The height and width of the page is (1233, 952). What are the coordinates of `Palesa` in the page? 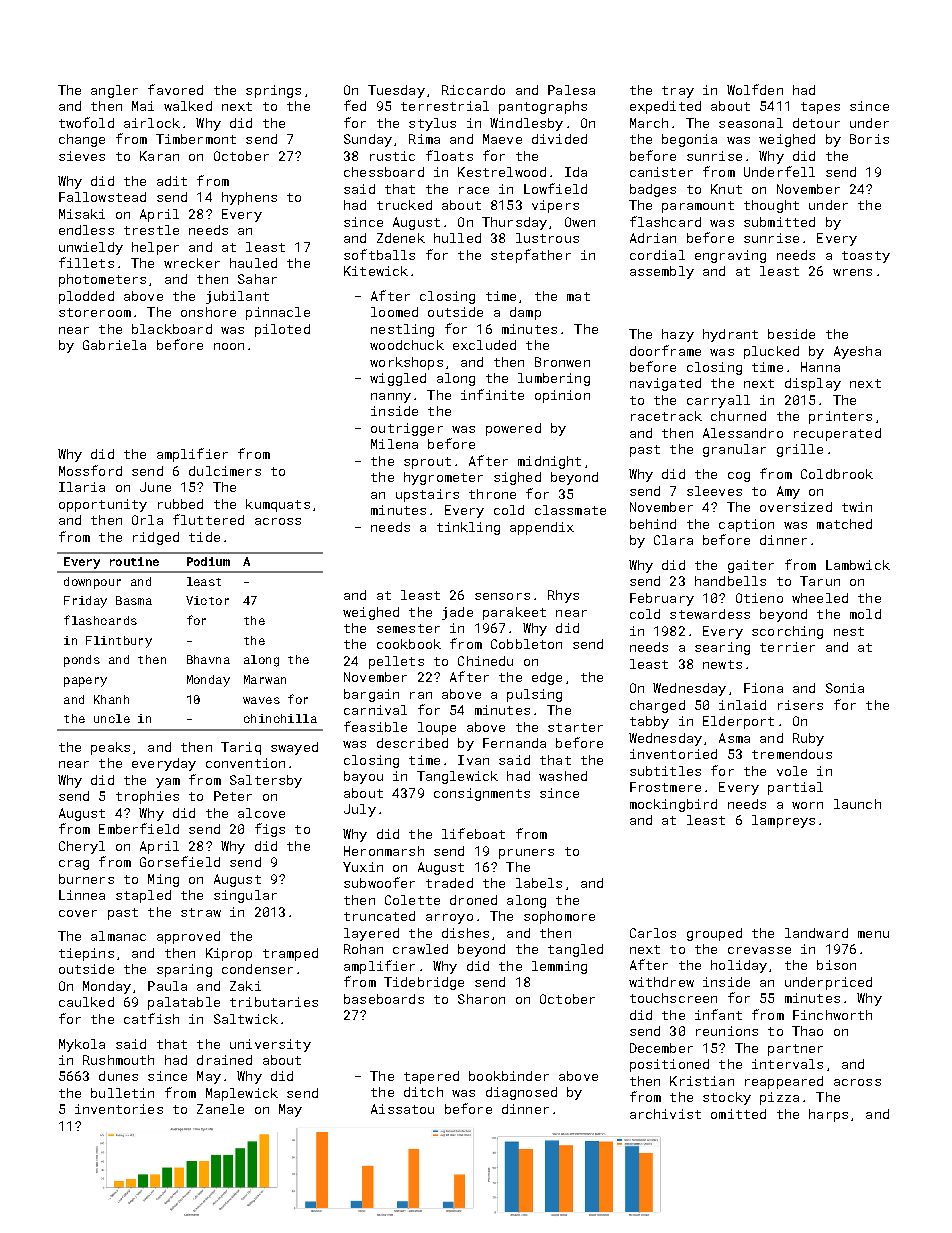 It's located at (571, 90).
